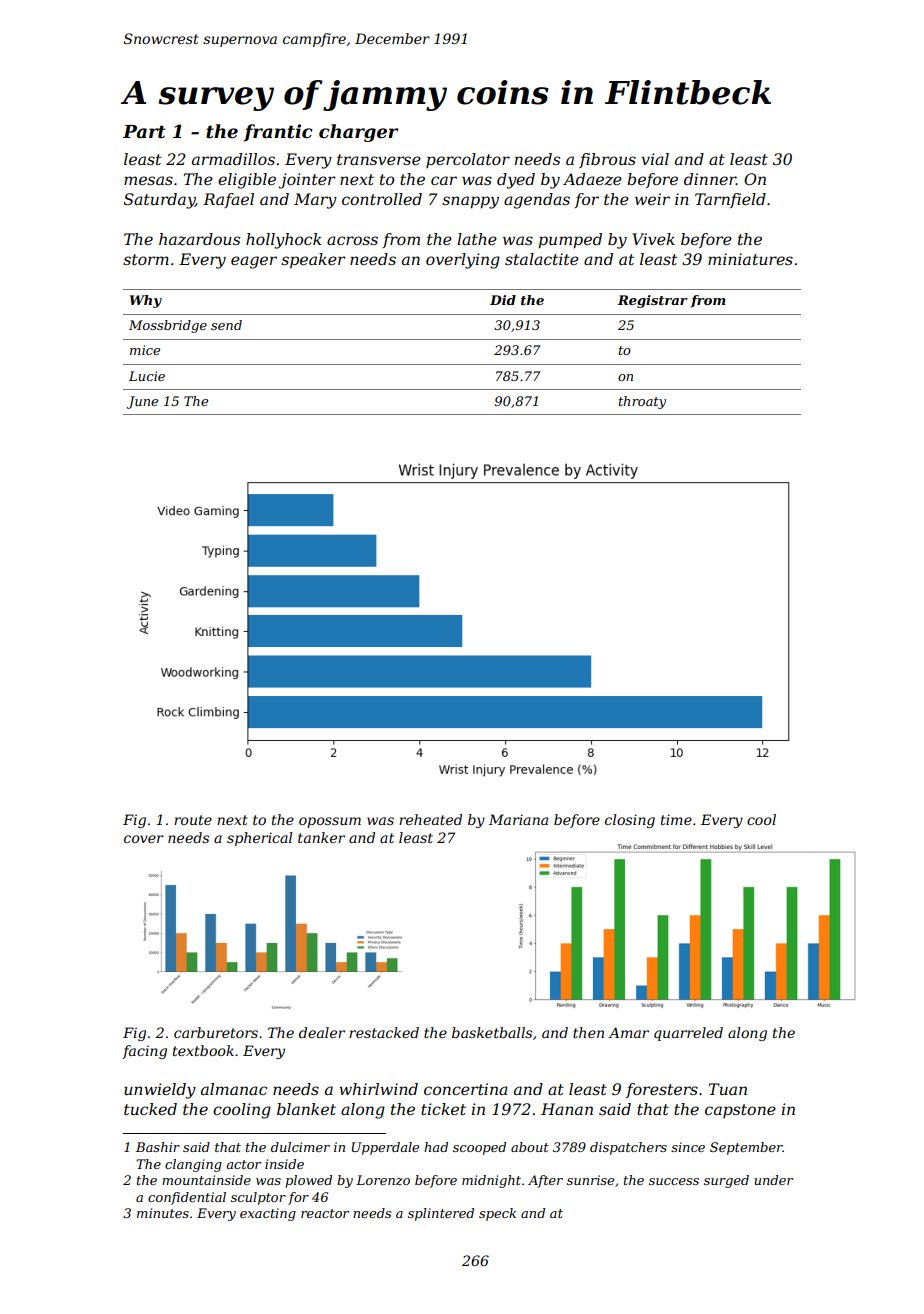 The image size is (924, 1314). What do you see at coordinates (144, 132) in the screenshot?
I see `Part` at bounding box center [144, 132].
